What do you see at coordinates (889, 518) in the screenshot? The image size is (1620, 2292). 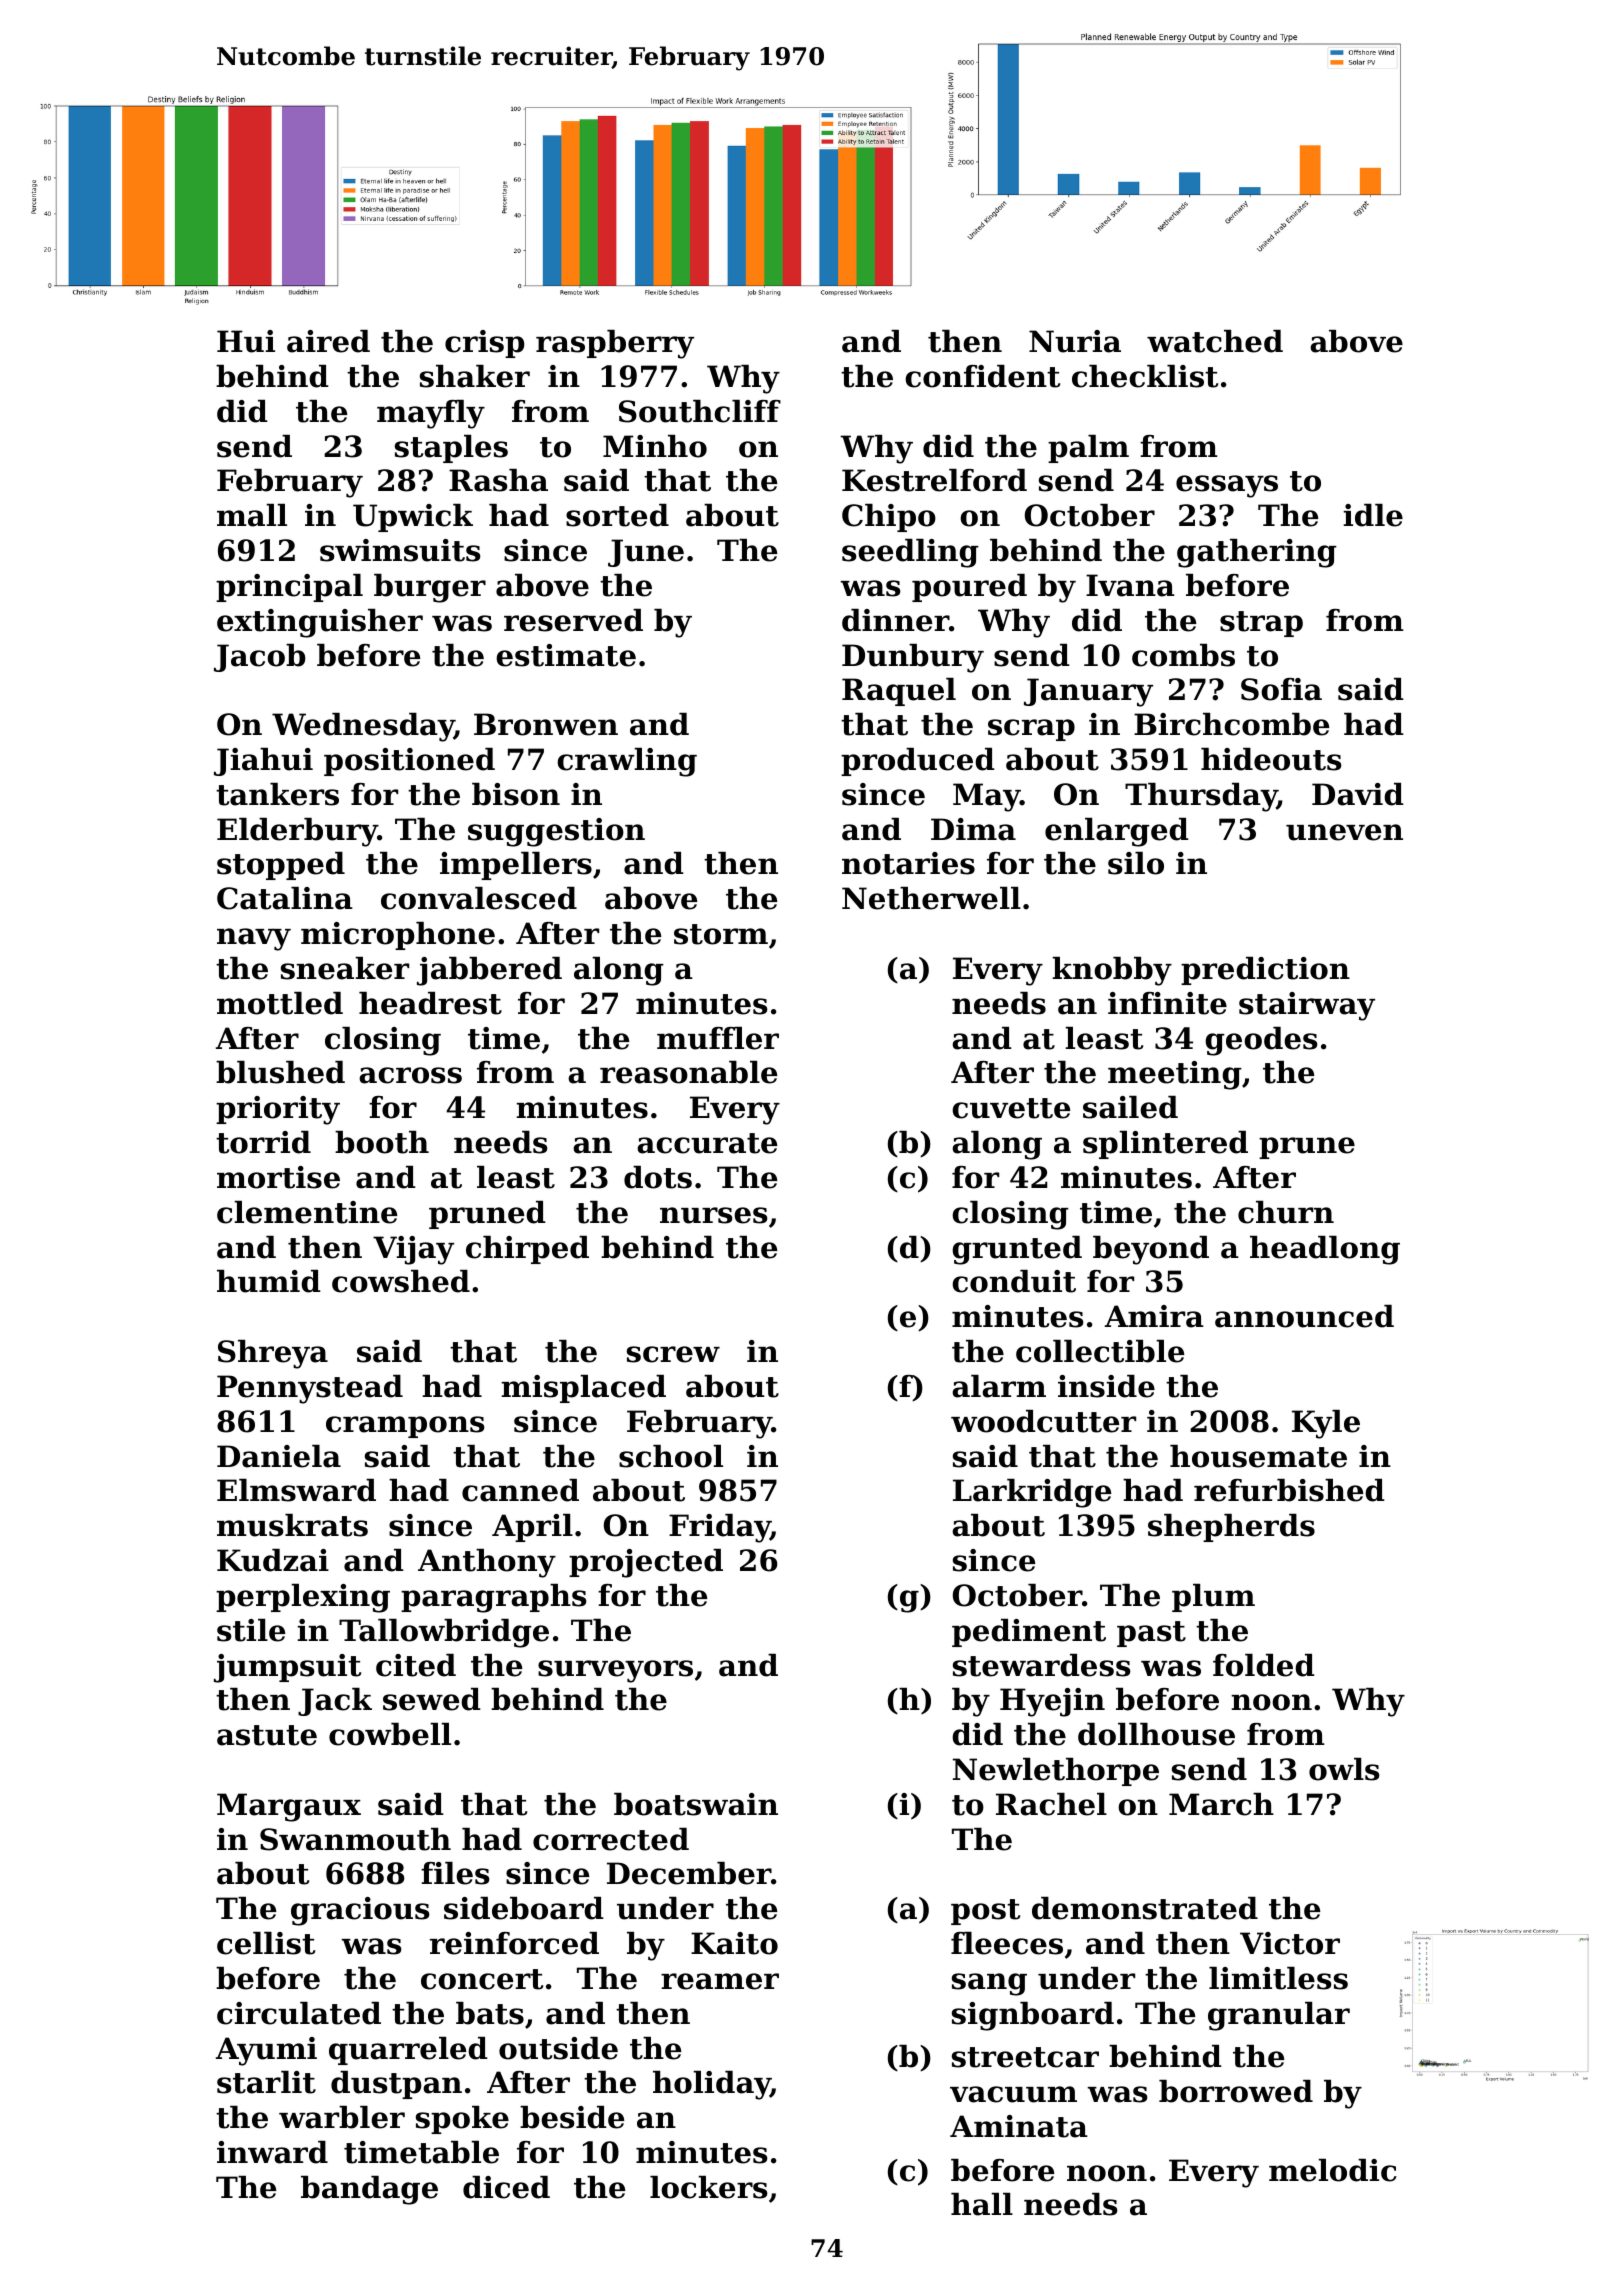 I see `Chipo` at bounding box center [889, 518].
